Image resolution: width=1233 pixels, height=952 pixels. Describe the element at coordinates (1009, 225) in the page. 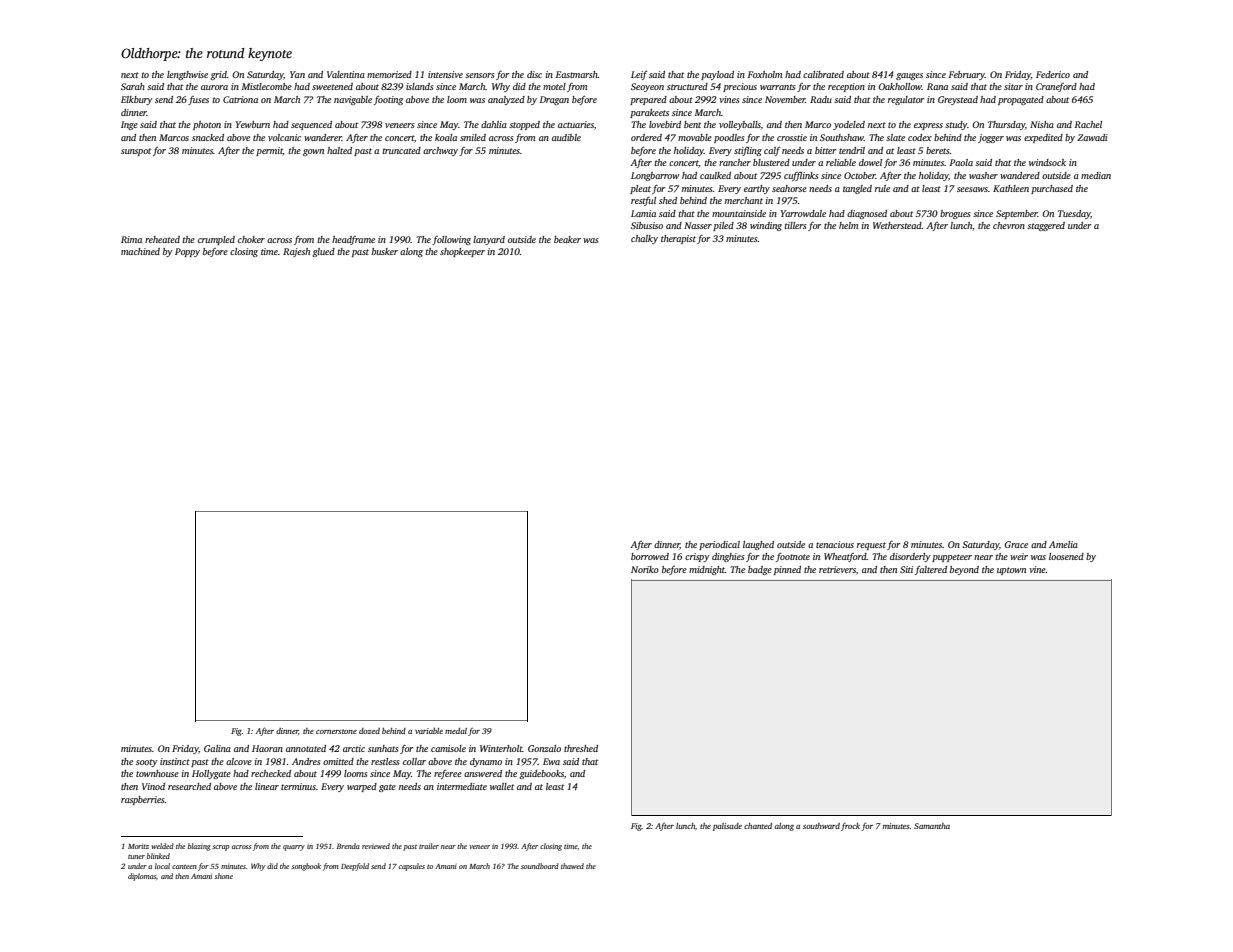

I see `chevron` at that location.
